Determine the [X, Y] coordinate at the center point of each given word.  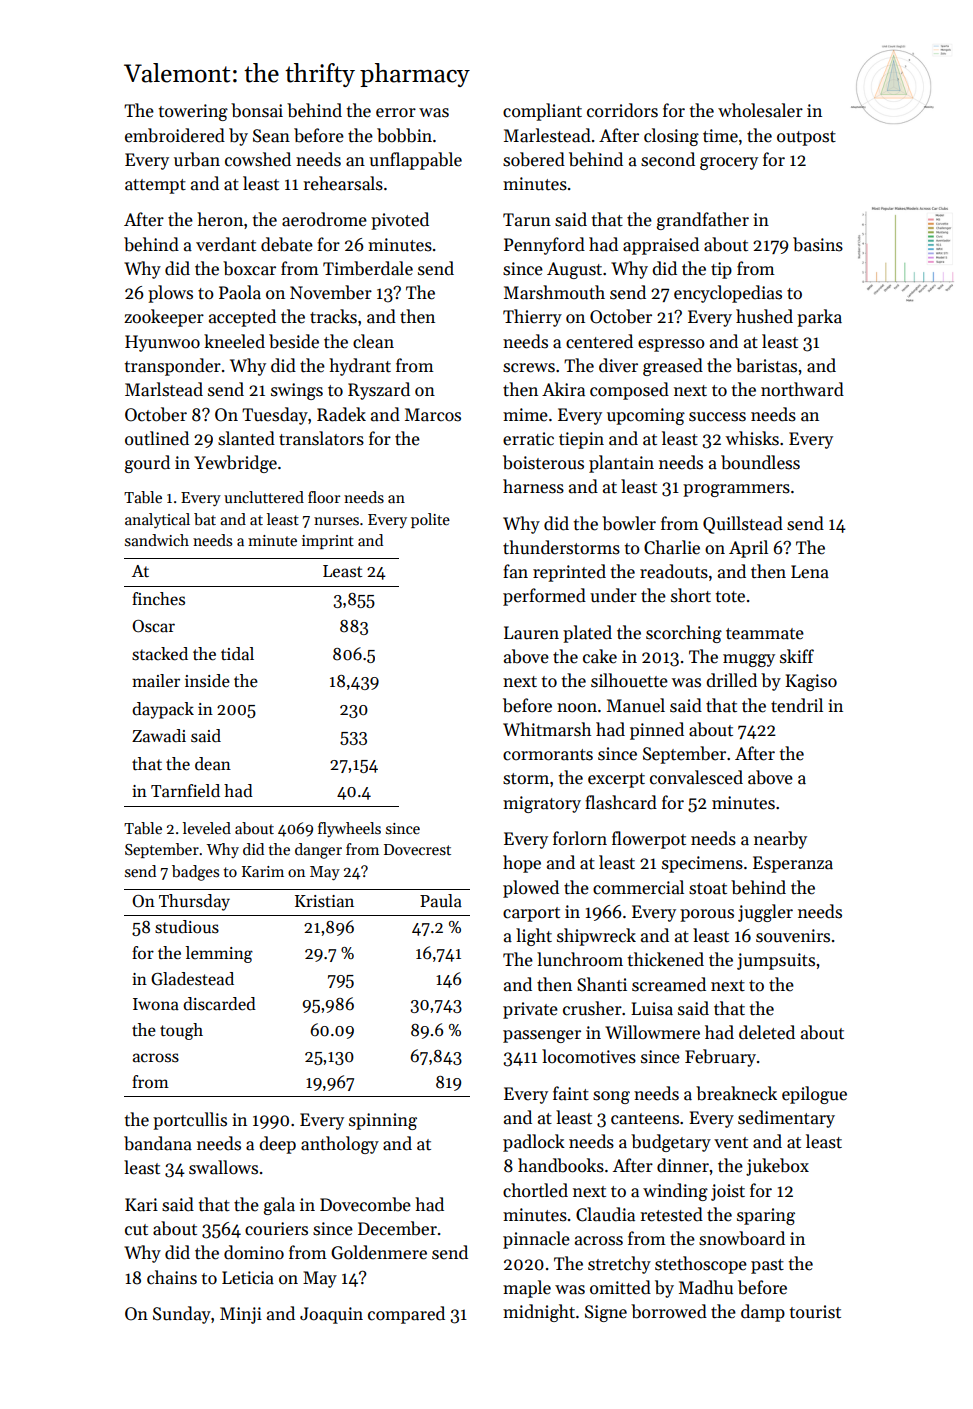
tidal [237, 654]
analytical [157, 520]
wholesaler [760, 110]
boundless [760, 462]
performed [544, 597]
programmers [736, 490]
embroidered [175, 135]
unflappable [415, 161]
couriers [276, 1229]
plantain [621, 464]
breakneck [736, 1093]
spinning [383, 1121]
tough [181, 1031]
